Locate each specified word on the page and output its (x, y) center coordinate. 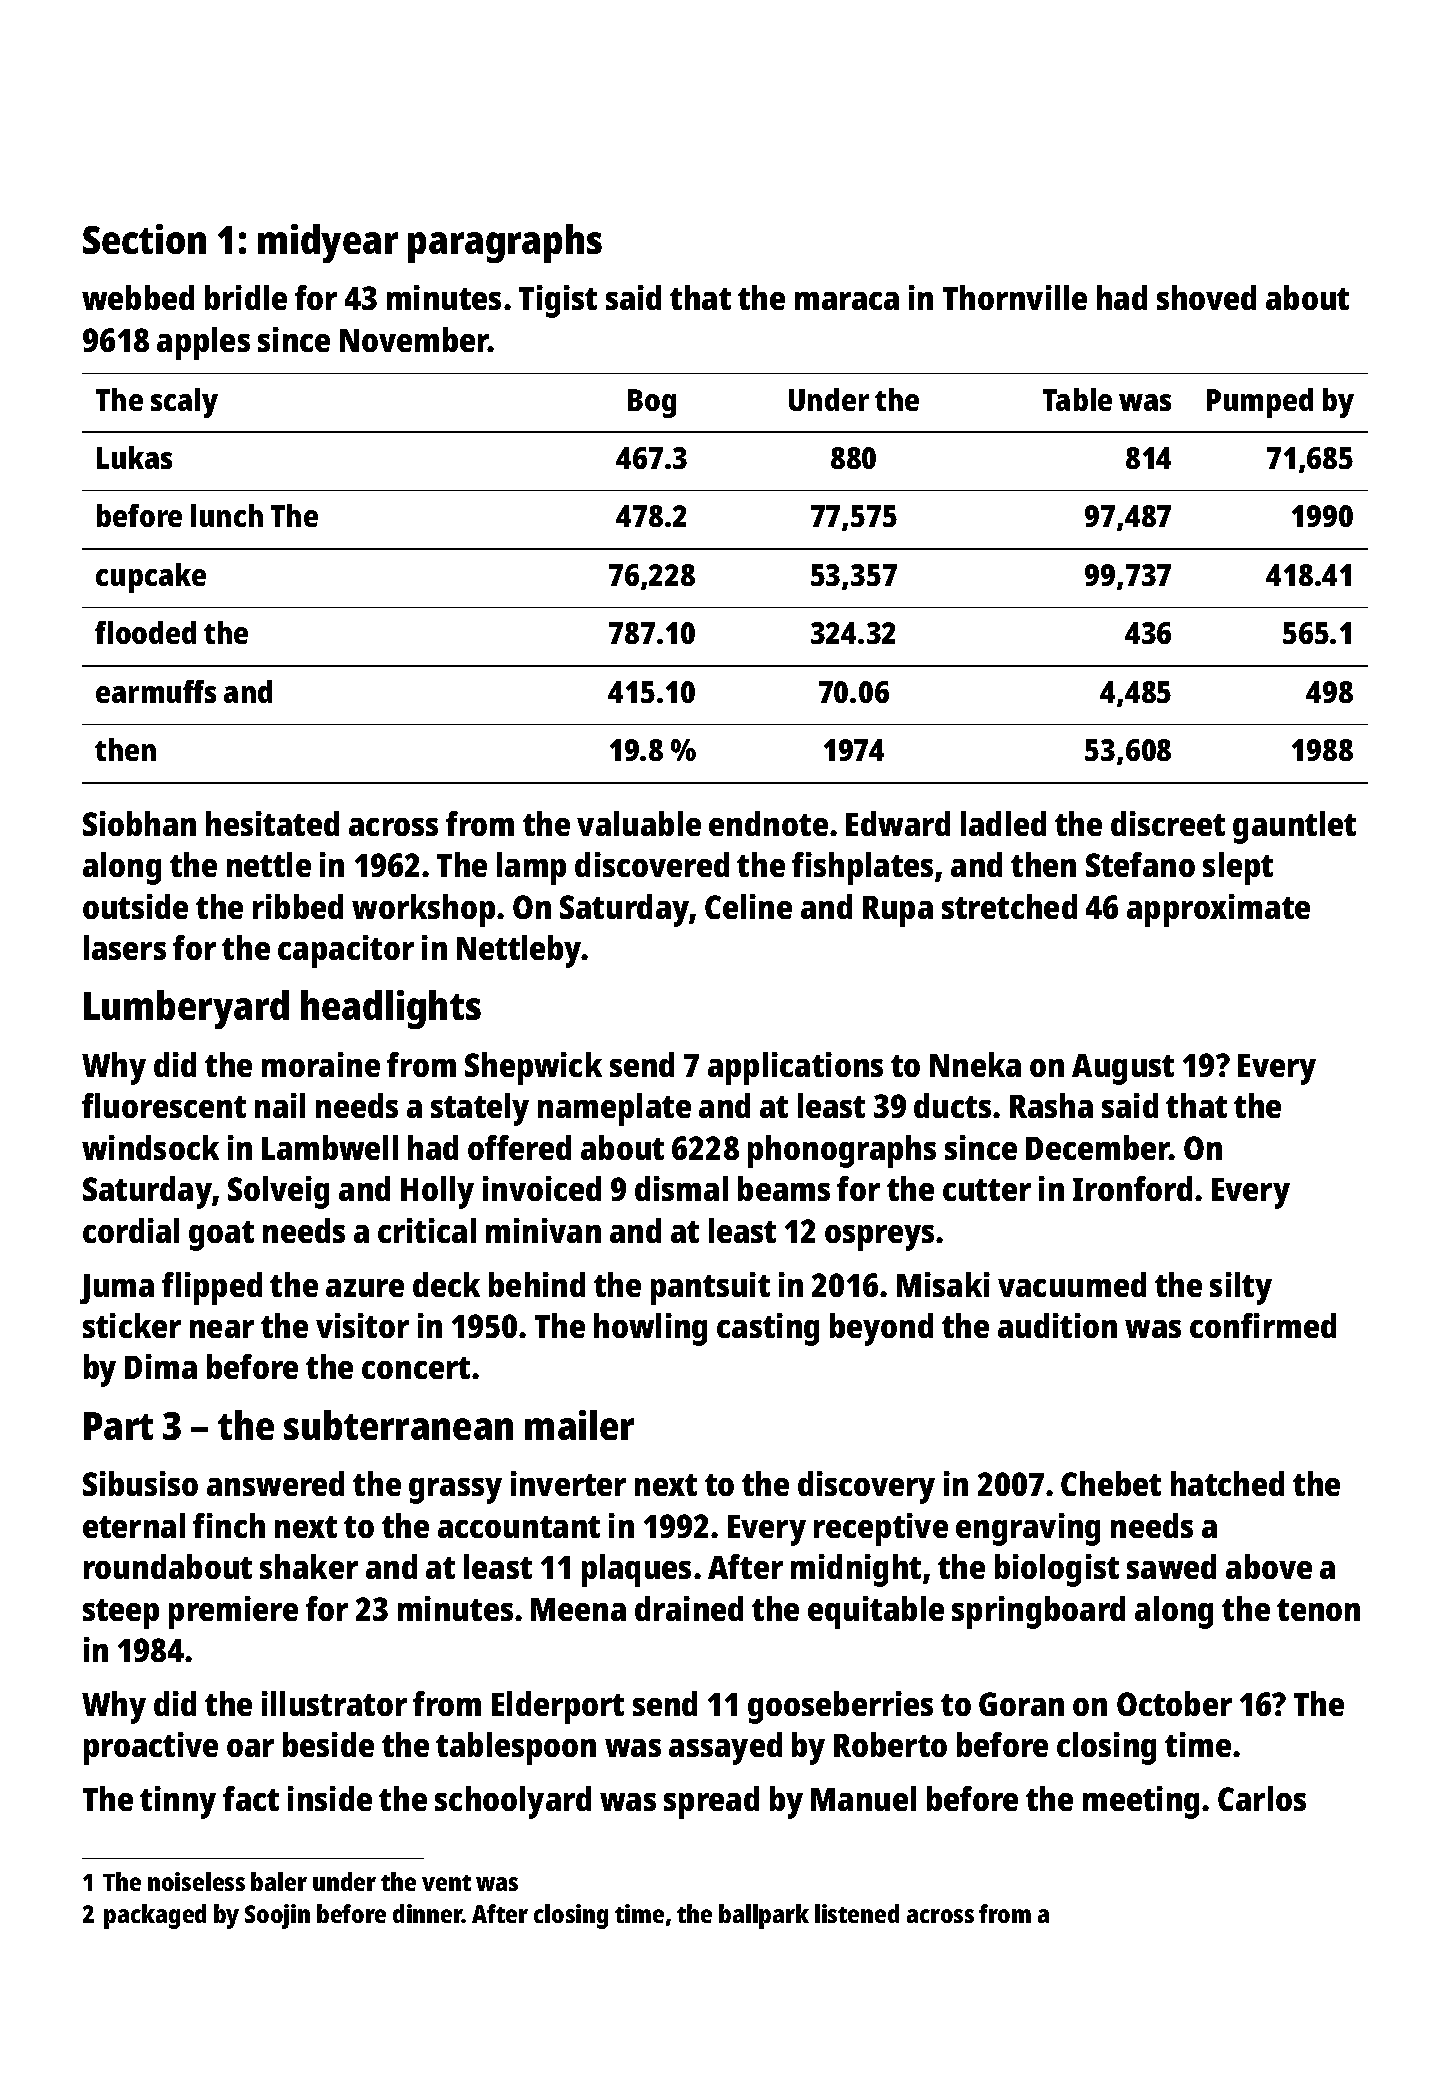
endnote (768, 823)
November (414, 339)
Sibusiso (140, 1483)
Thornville (1015, 297)
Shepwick (533, 1068)
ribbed (298, 906)
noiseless (196, 1881)
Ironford (1132, 1188)
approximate (1218, 910)
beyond (881, 1329)
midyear (328, 243)
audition (1057, 1325)
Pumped (1260, 403)
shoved (1206, 297)
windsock (150, 1147)
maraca (847, 301)
